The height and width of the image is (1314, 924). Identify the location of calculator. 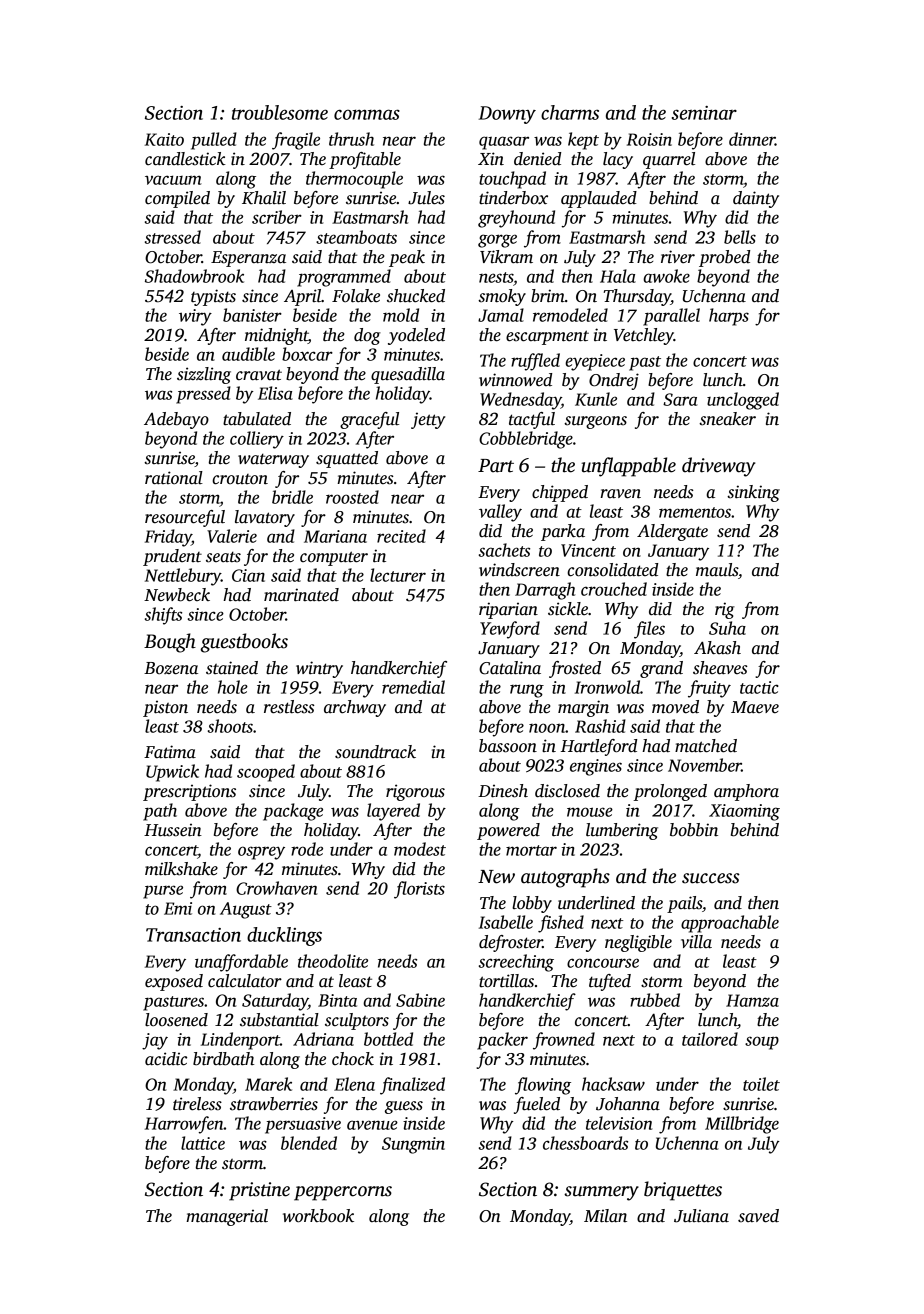
(245, 981).
